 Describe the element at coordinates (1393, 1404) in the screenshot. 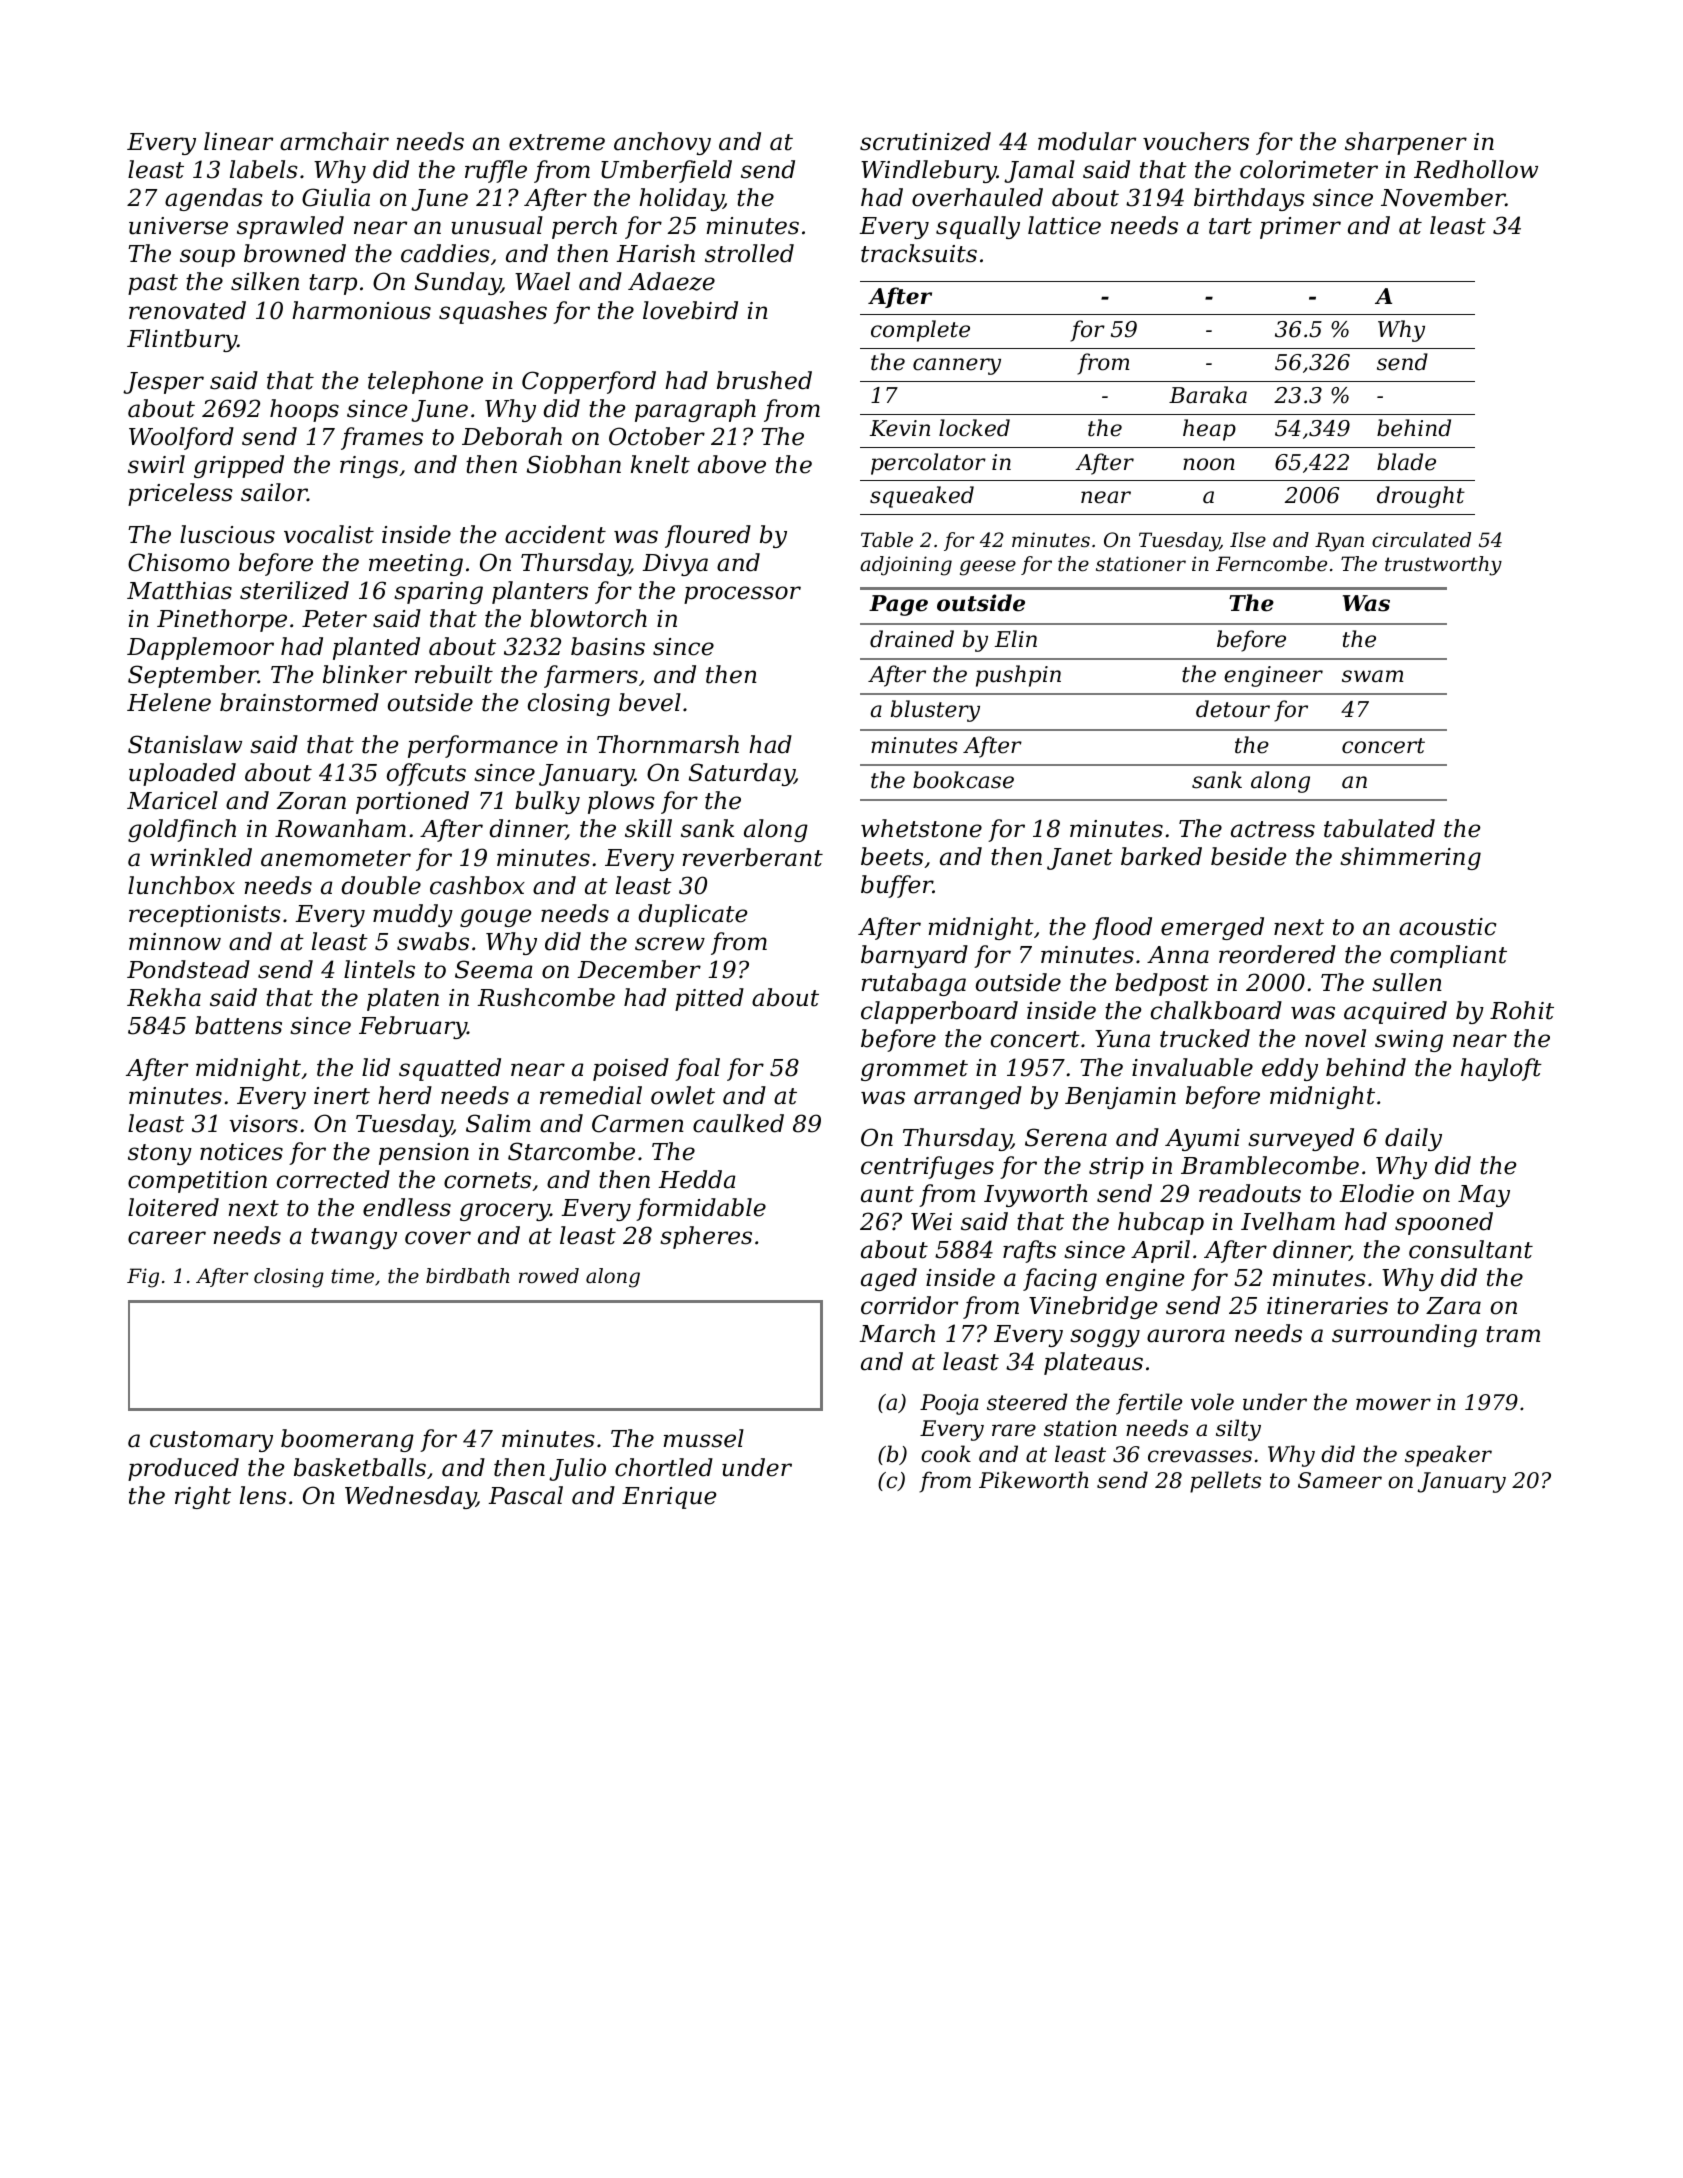

I see `mower` at that location.
